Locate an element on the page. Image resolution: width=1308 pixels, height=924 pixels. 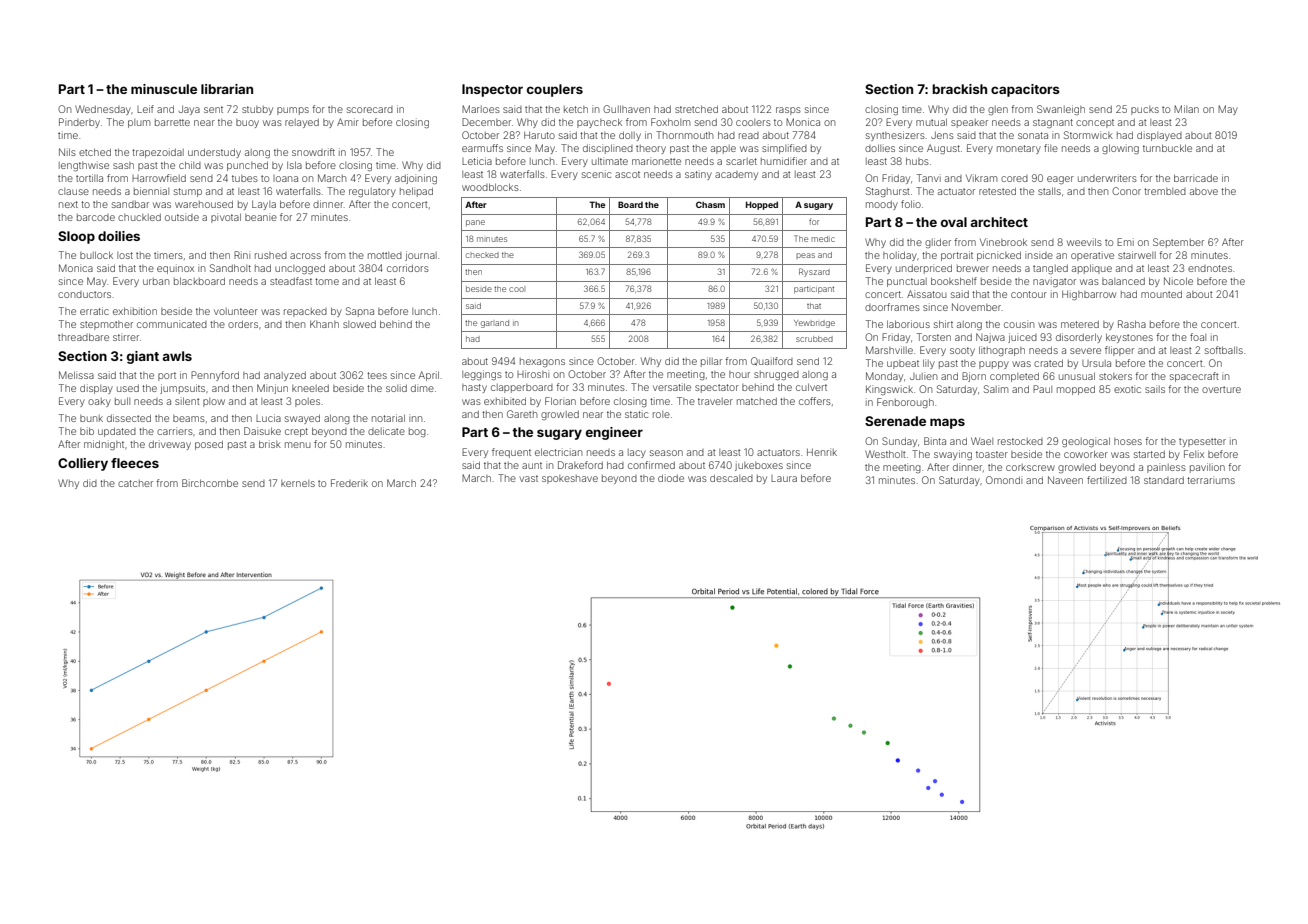
swayed is located at coordinates (302, 419).
